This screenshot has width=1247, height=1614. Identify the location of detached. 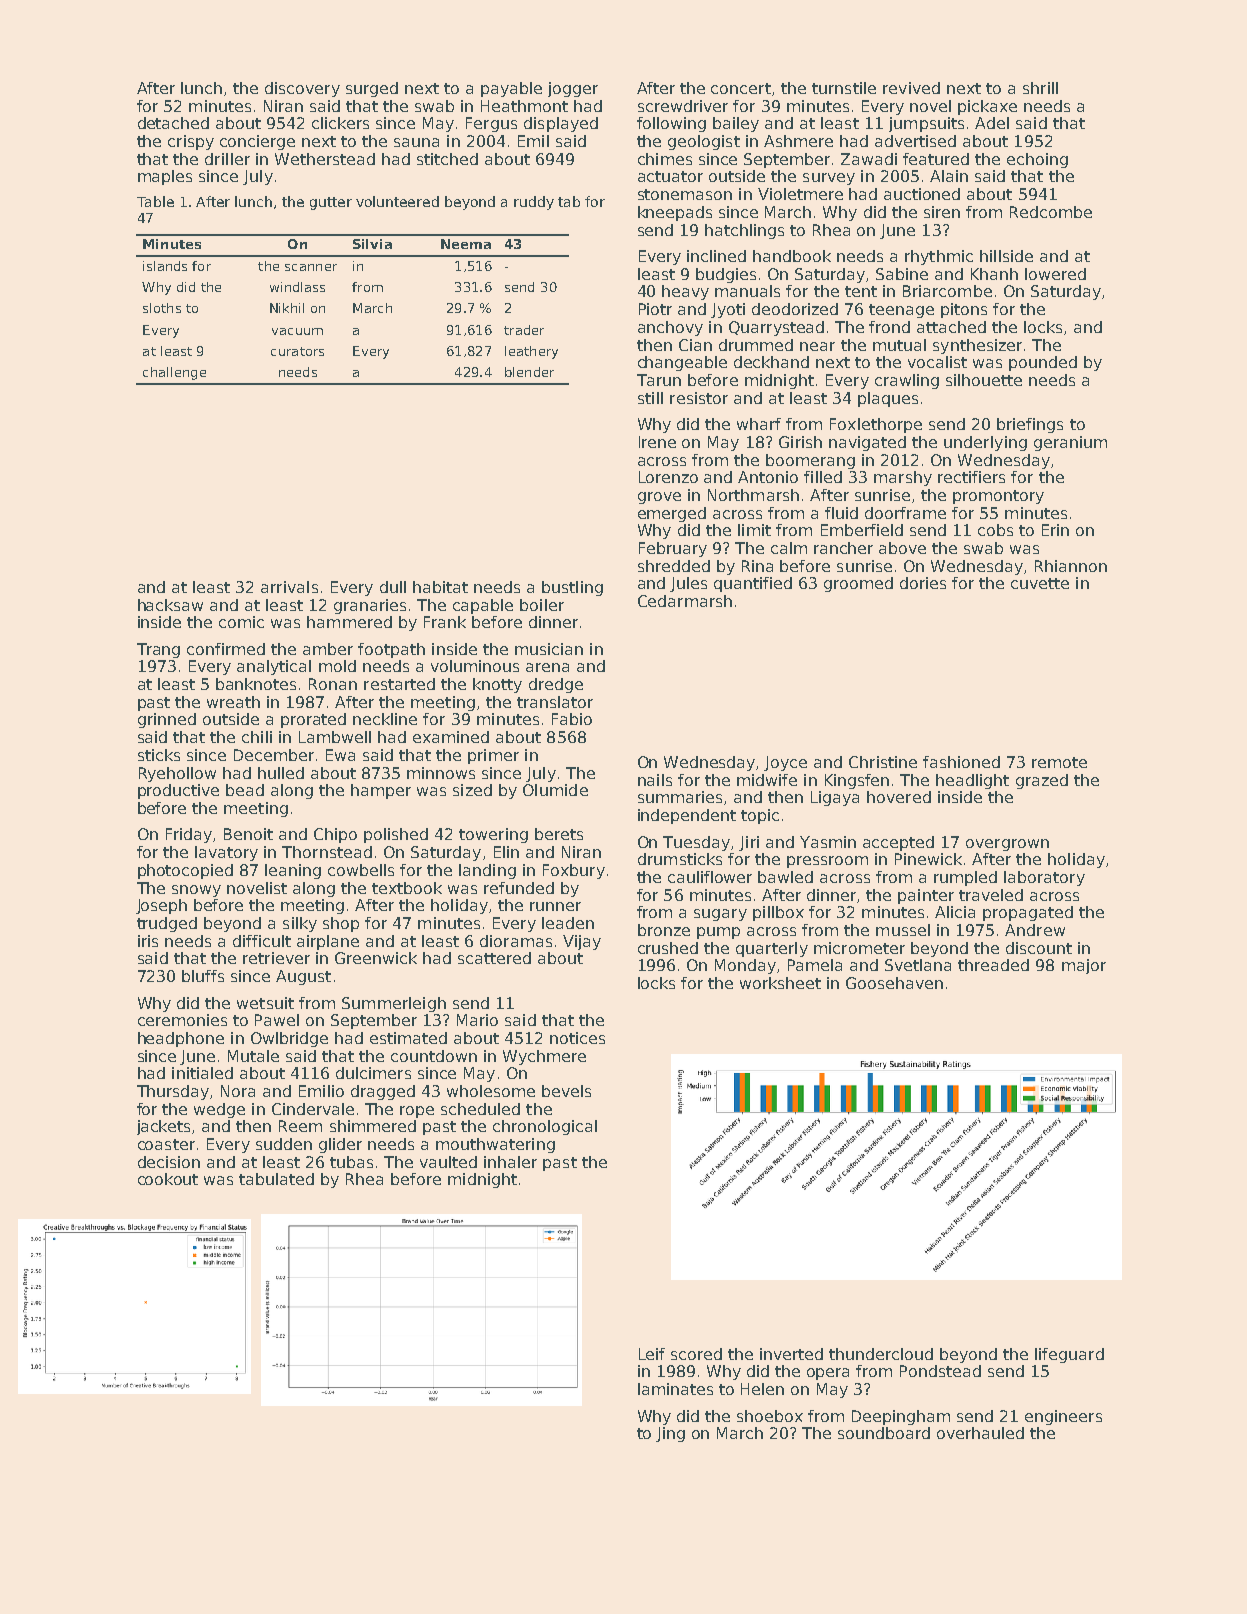
(173, 123).
